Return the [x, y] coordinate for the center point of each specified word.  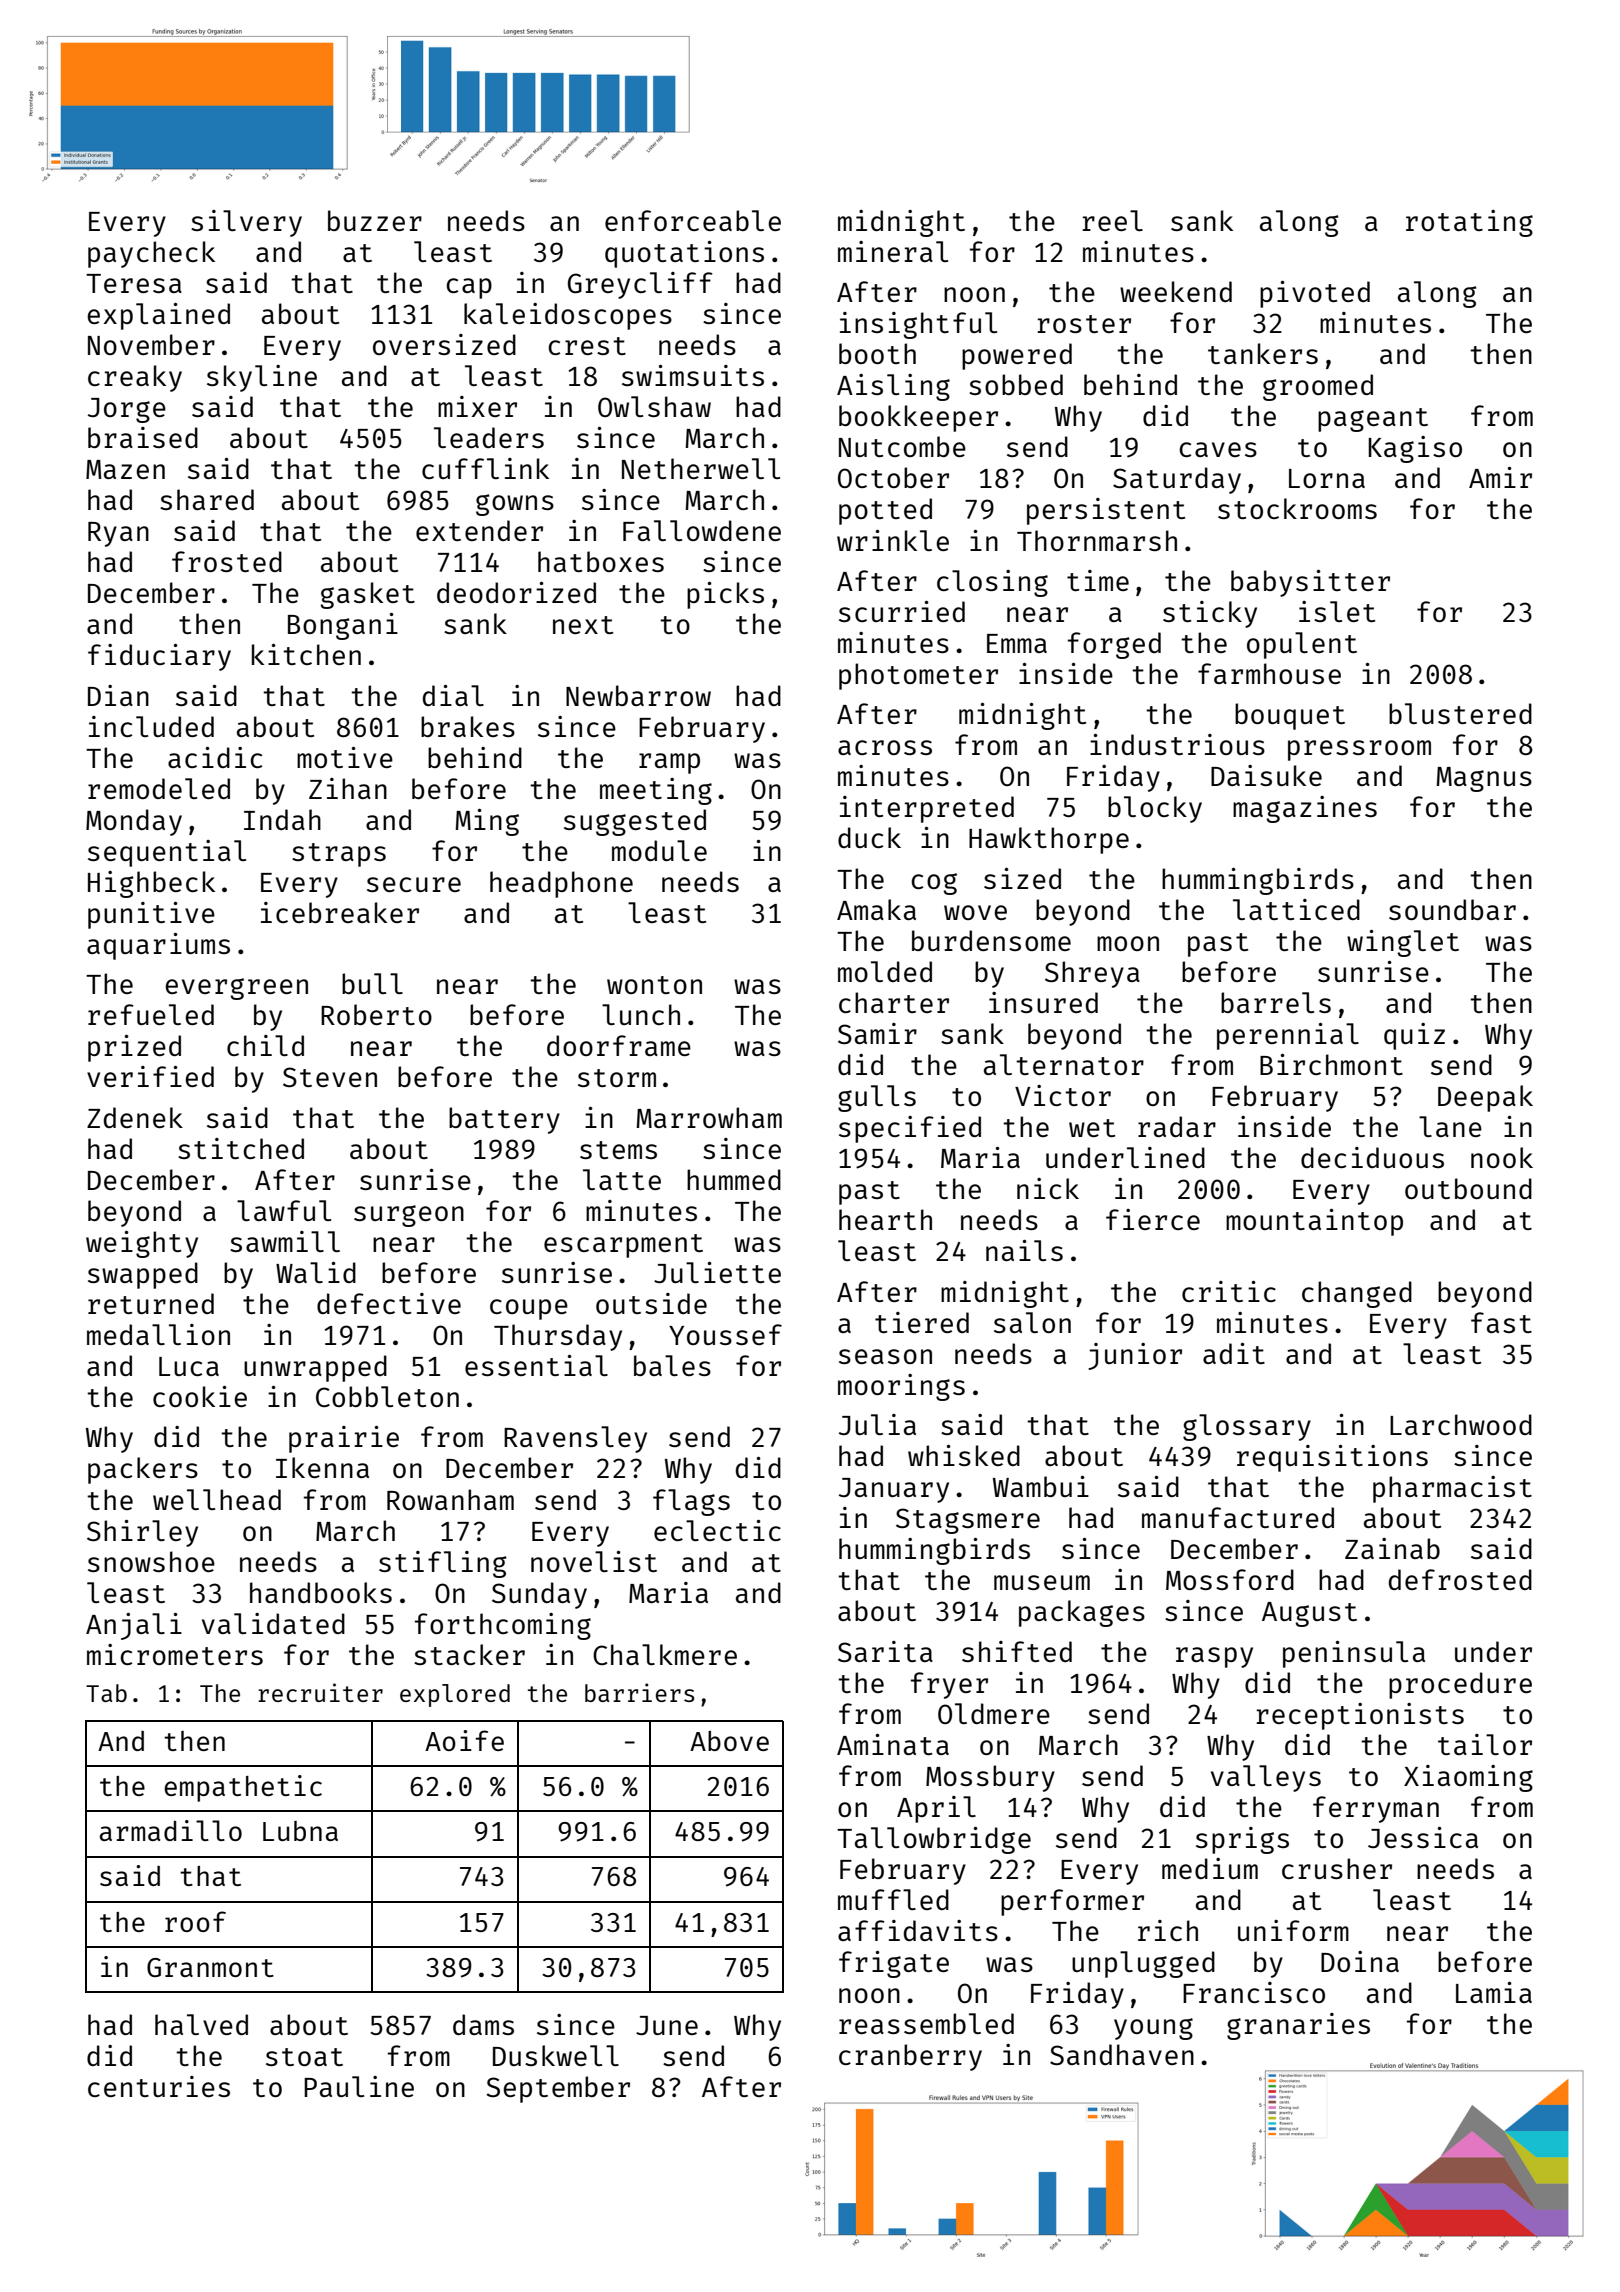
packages [1082, 1613]
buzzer [375, 220]
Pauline [359, 2086]
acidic [215, 757]
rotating [1469, 223]
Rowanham [450, 1499]
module [659, 850]
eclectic [717, 1530]
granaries [1298, 2026]
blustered [1460, 713]
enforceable [693, 220]
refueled [151, 1014]
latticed [1296, 909]
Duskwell [556, 2055]
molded [885, 971]
